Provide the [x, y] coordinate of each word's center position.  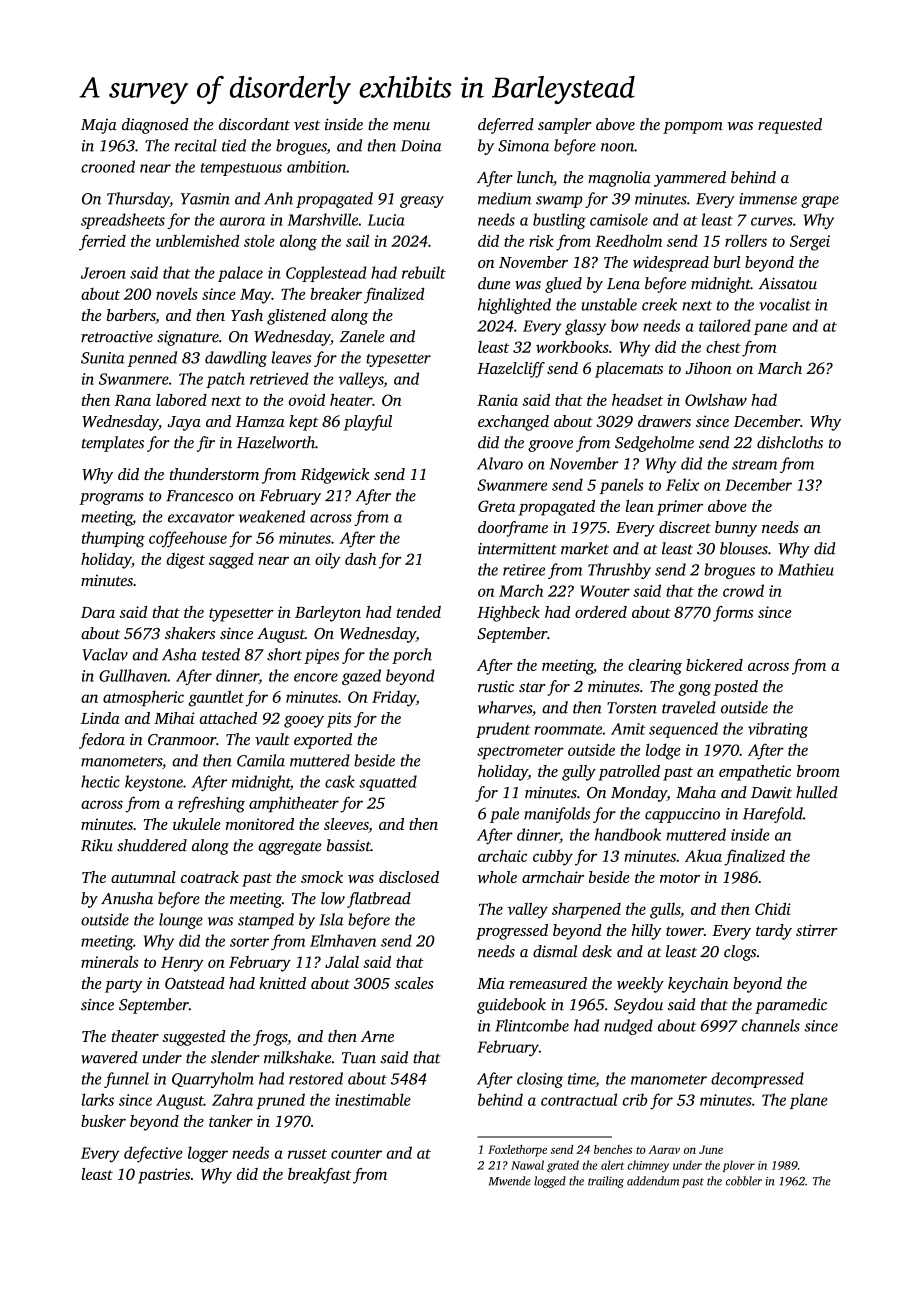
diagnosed [155, 126]
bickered [714, 665]
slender [235, 1057]
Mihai [174, 718]
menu [411, 126]
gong [694, 690]
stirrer [817, 930]
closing [540, 1080]
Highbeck [508, 614]
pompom [693, 128]
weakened [272, 516]
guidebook [511, 1006]
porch [412, 656]
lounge [181, 921]
